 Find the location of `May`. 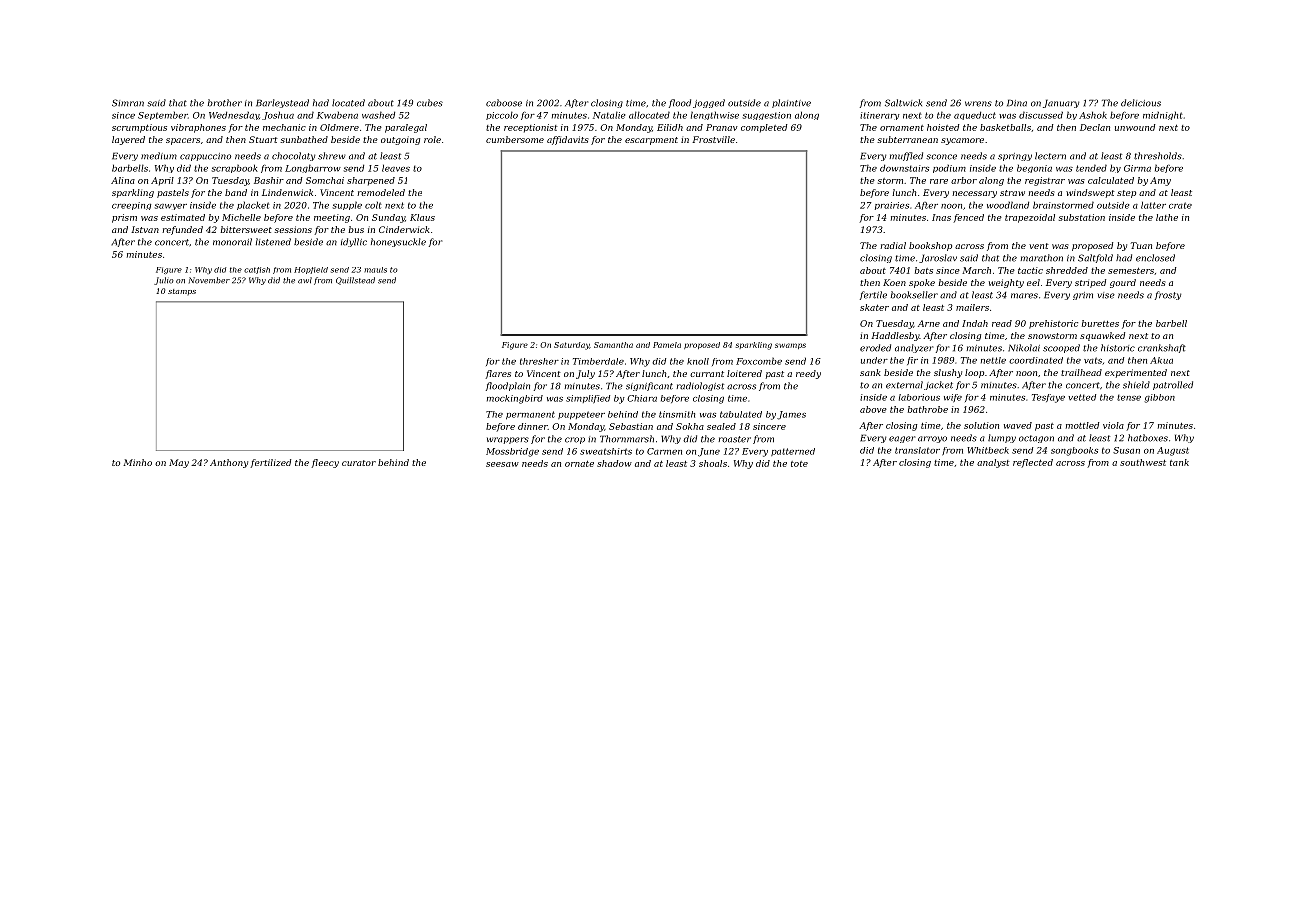

May is located at coordinates (179, 463).
